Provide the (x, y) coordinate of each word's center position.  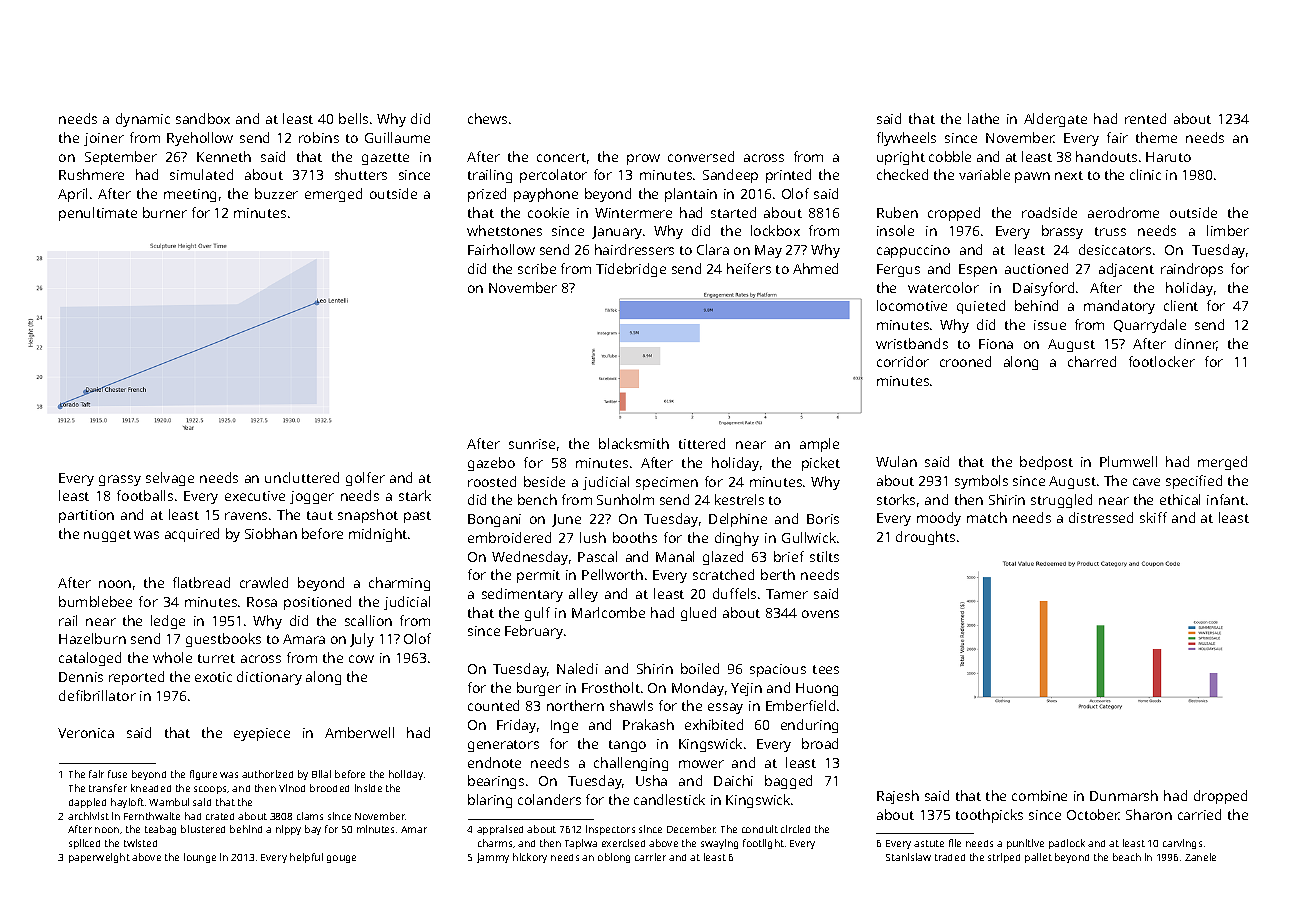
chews (487, 118)
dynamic (143, 120)
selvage (170, 479)
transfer (108, 788)
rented (1145, 118)
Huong (817, 689)
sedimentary (522, 595)
